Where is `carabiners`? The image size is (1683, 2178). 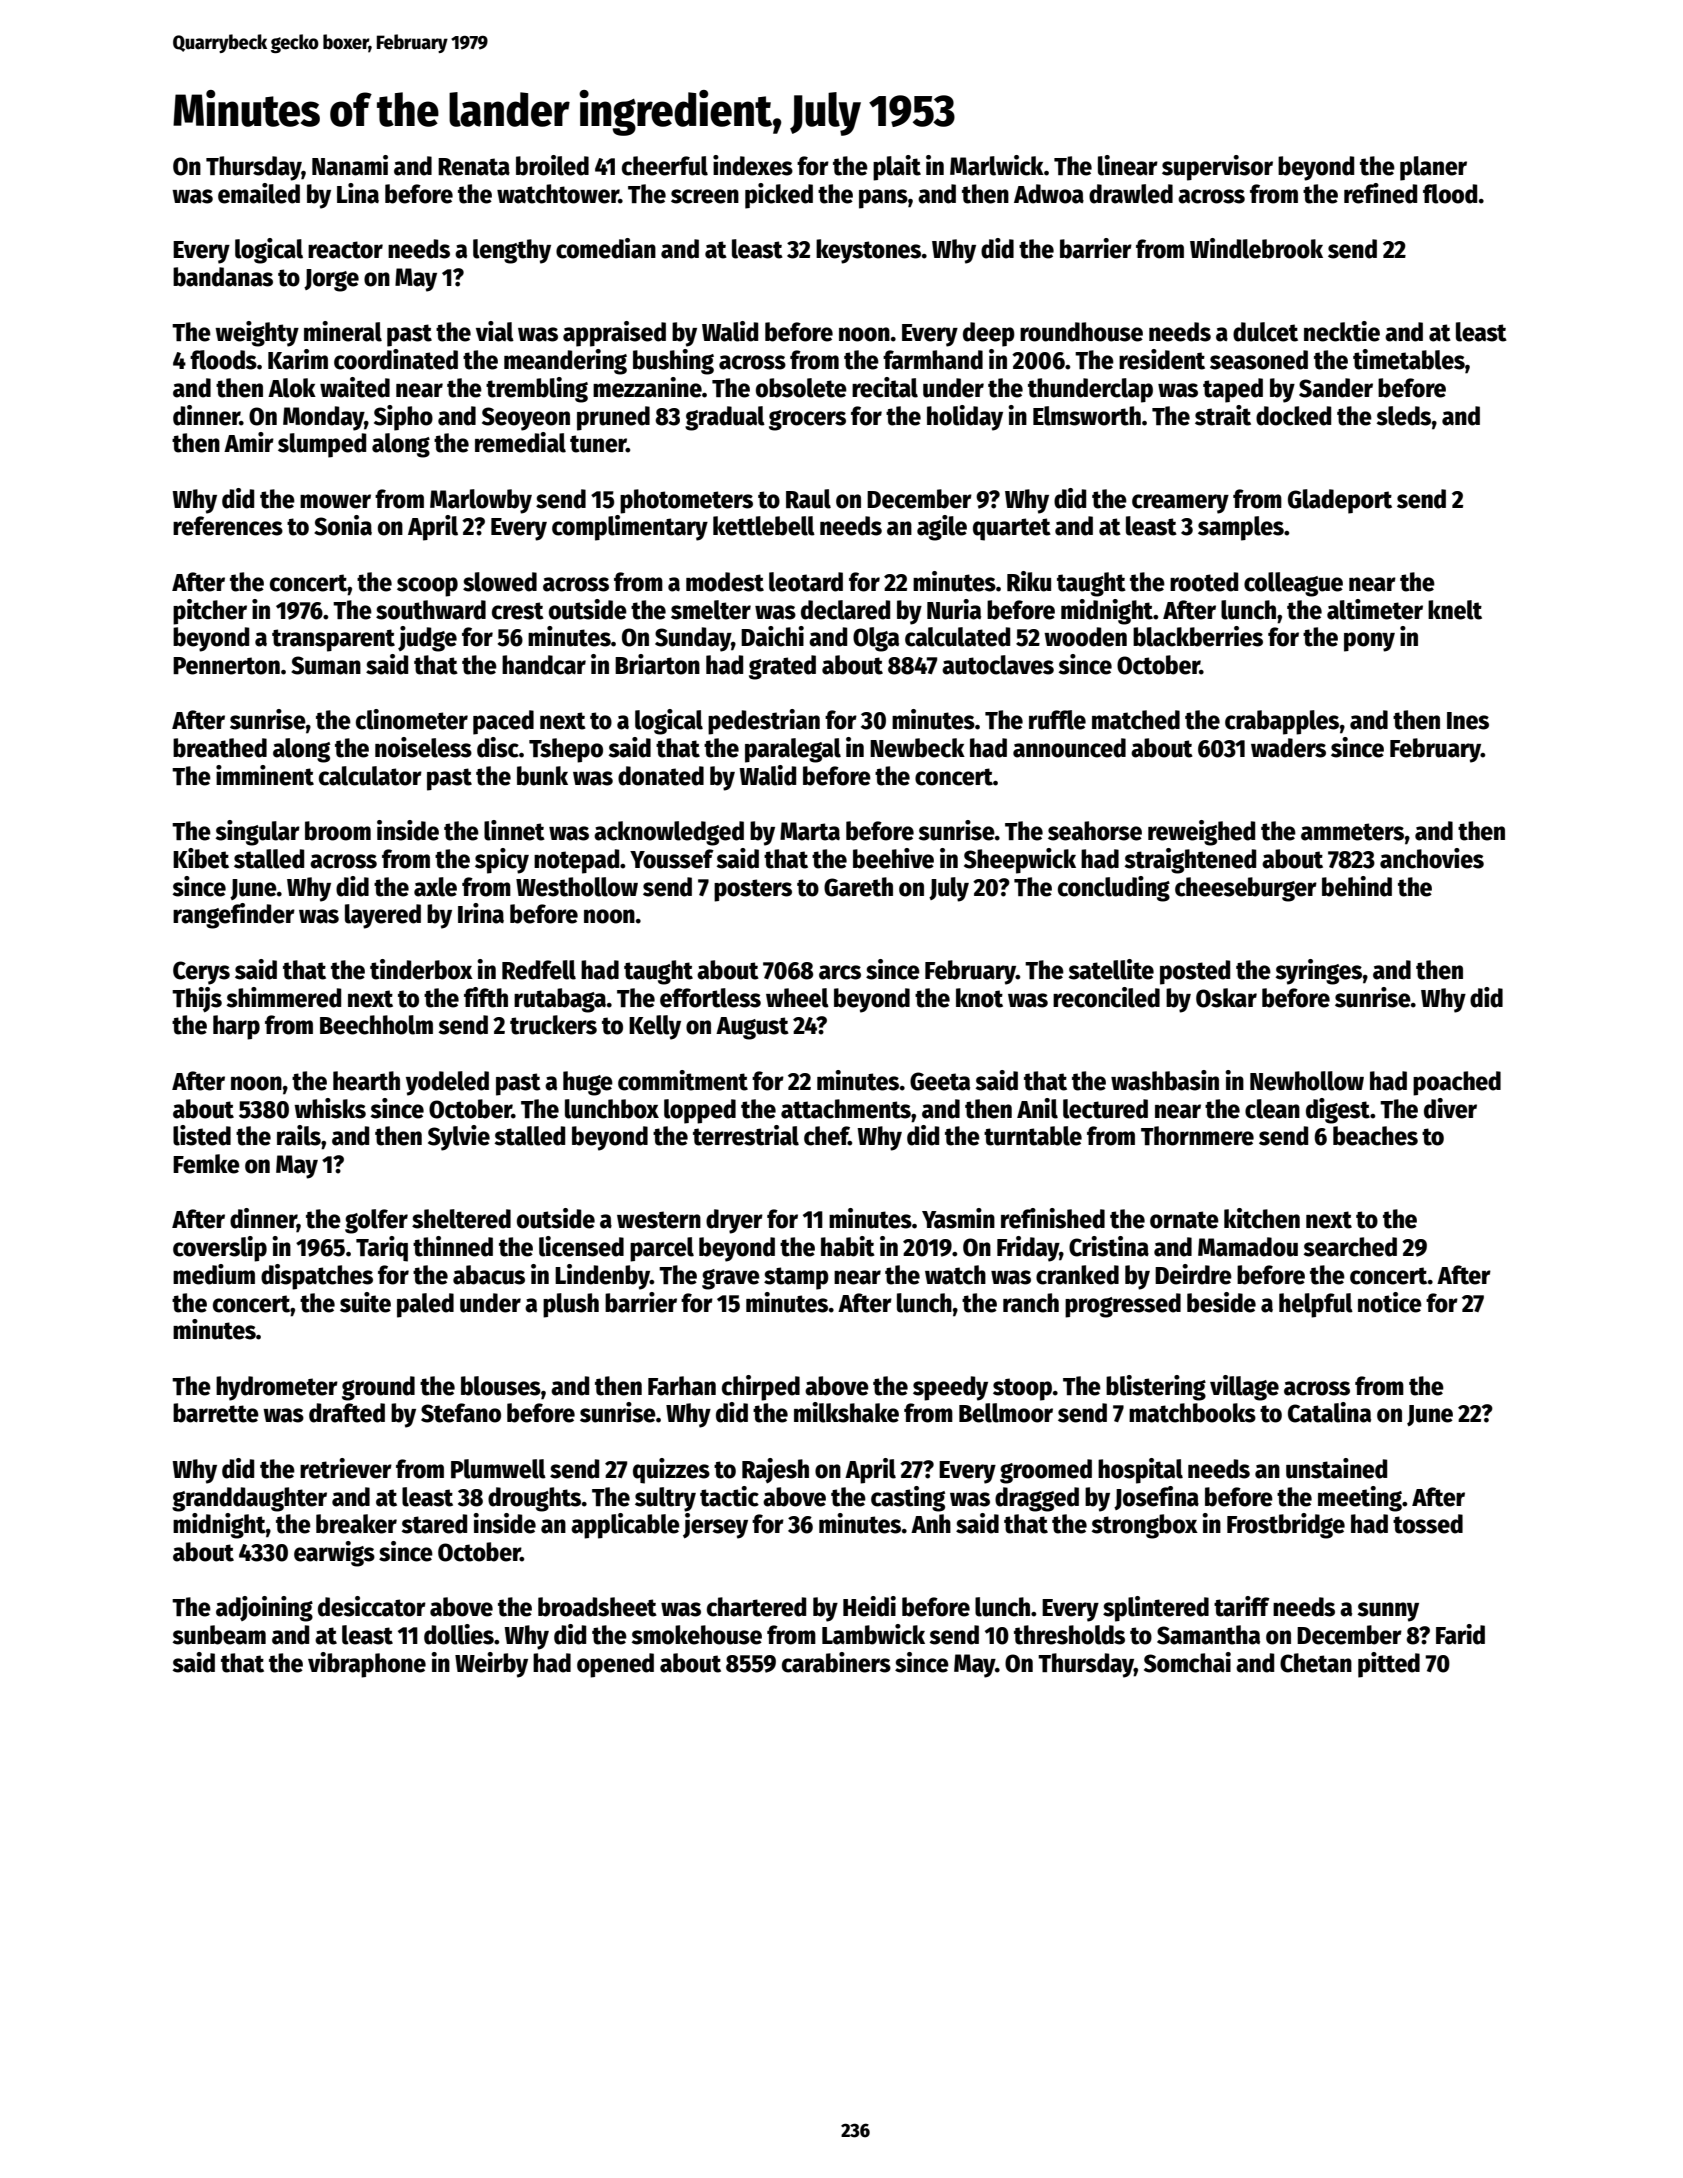
carabiners is located at coordinates (836, 1662).
